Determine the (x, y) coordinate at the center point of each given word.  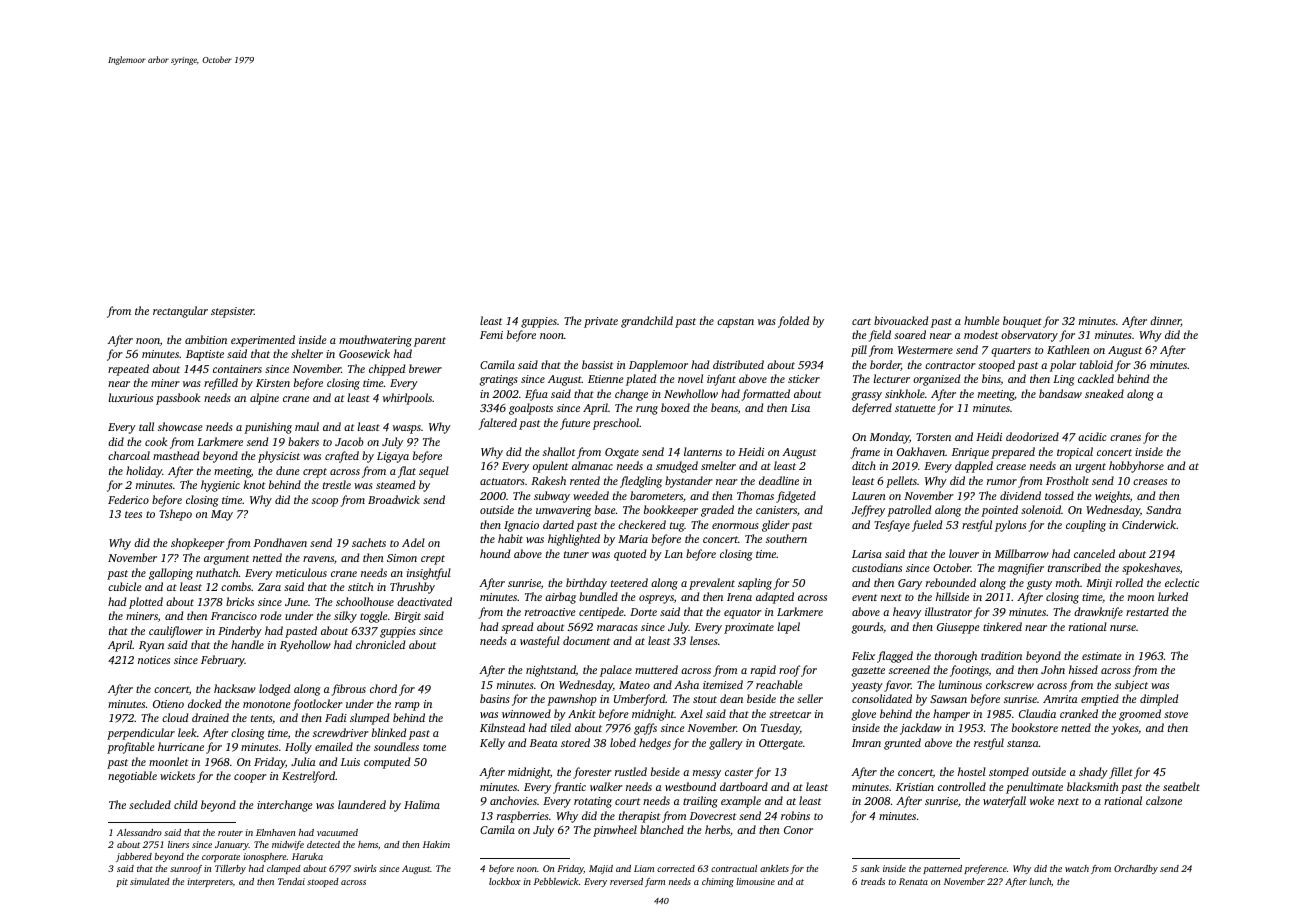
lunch (1040, 881)
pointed (999, 511)
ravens (318, 559)
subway (552, 497)
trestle (337, 484)
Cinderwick (1149, 524)
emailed (334, 746)
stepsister (232, 312)
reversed (626, 881)
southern (786, 538)
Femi (491, 335)
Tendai (291, 881)
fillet (1121, 773)
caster (739, 772)
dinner (1165, 321)
